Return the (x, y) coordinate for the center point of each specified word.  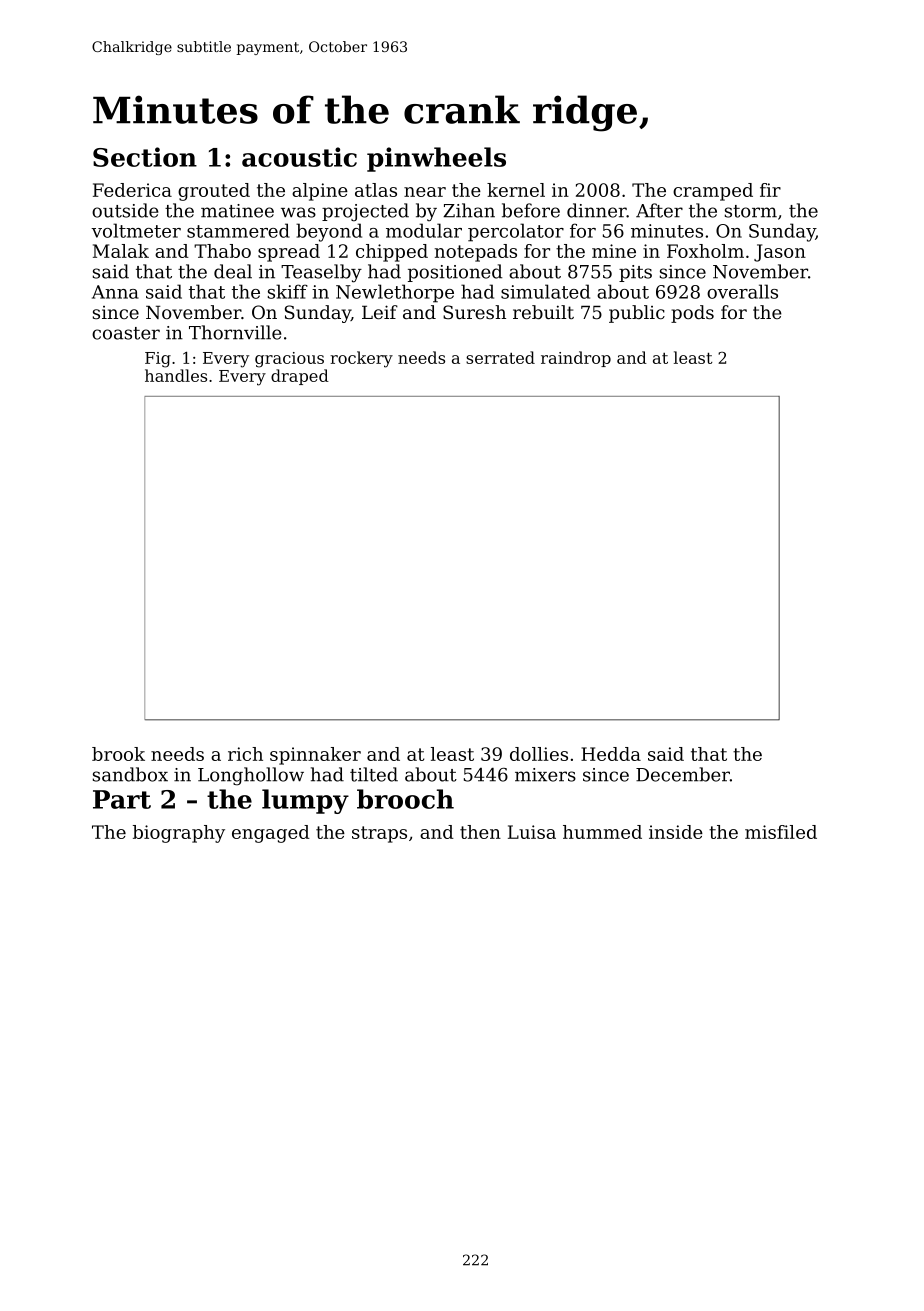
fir (770, 190)
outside (125, 210)
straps (379, 834)
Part (122, 799)
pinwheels (436, 159)
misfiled (781, 832)
